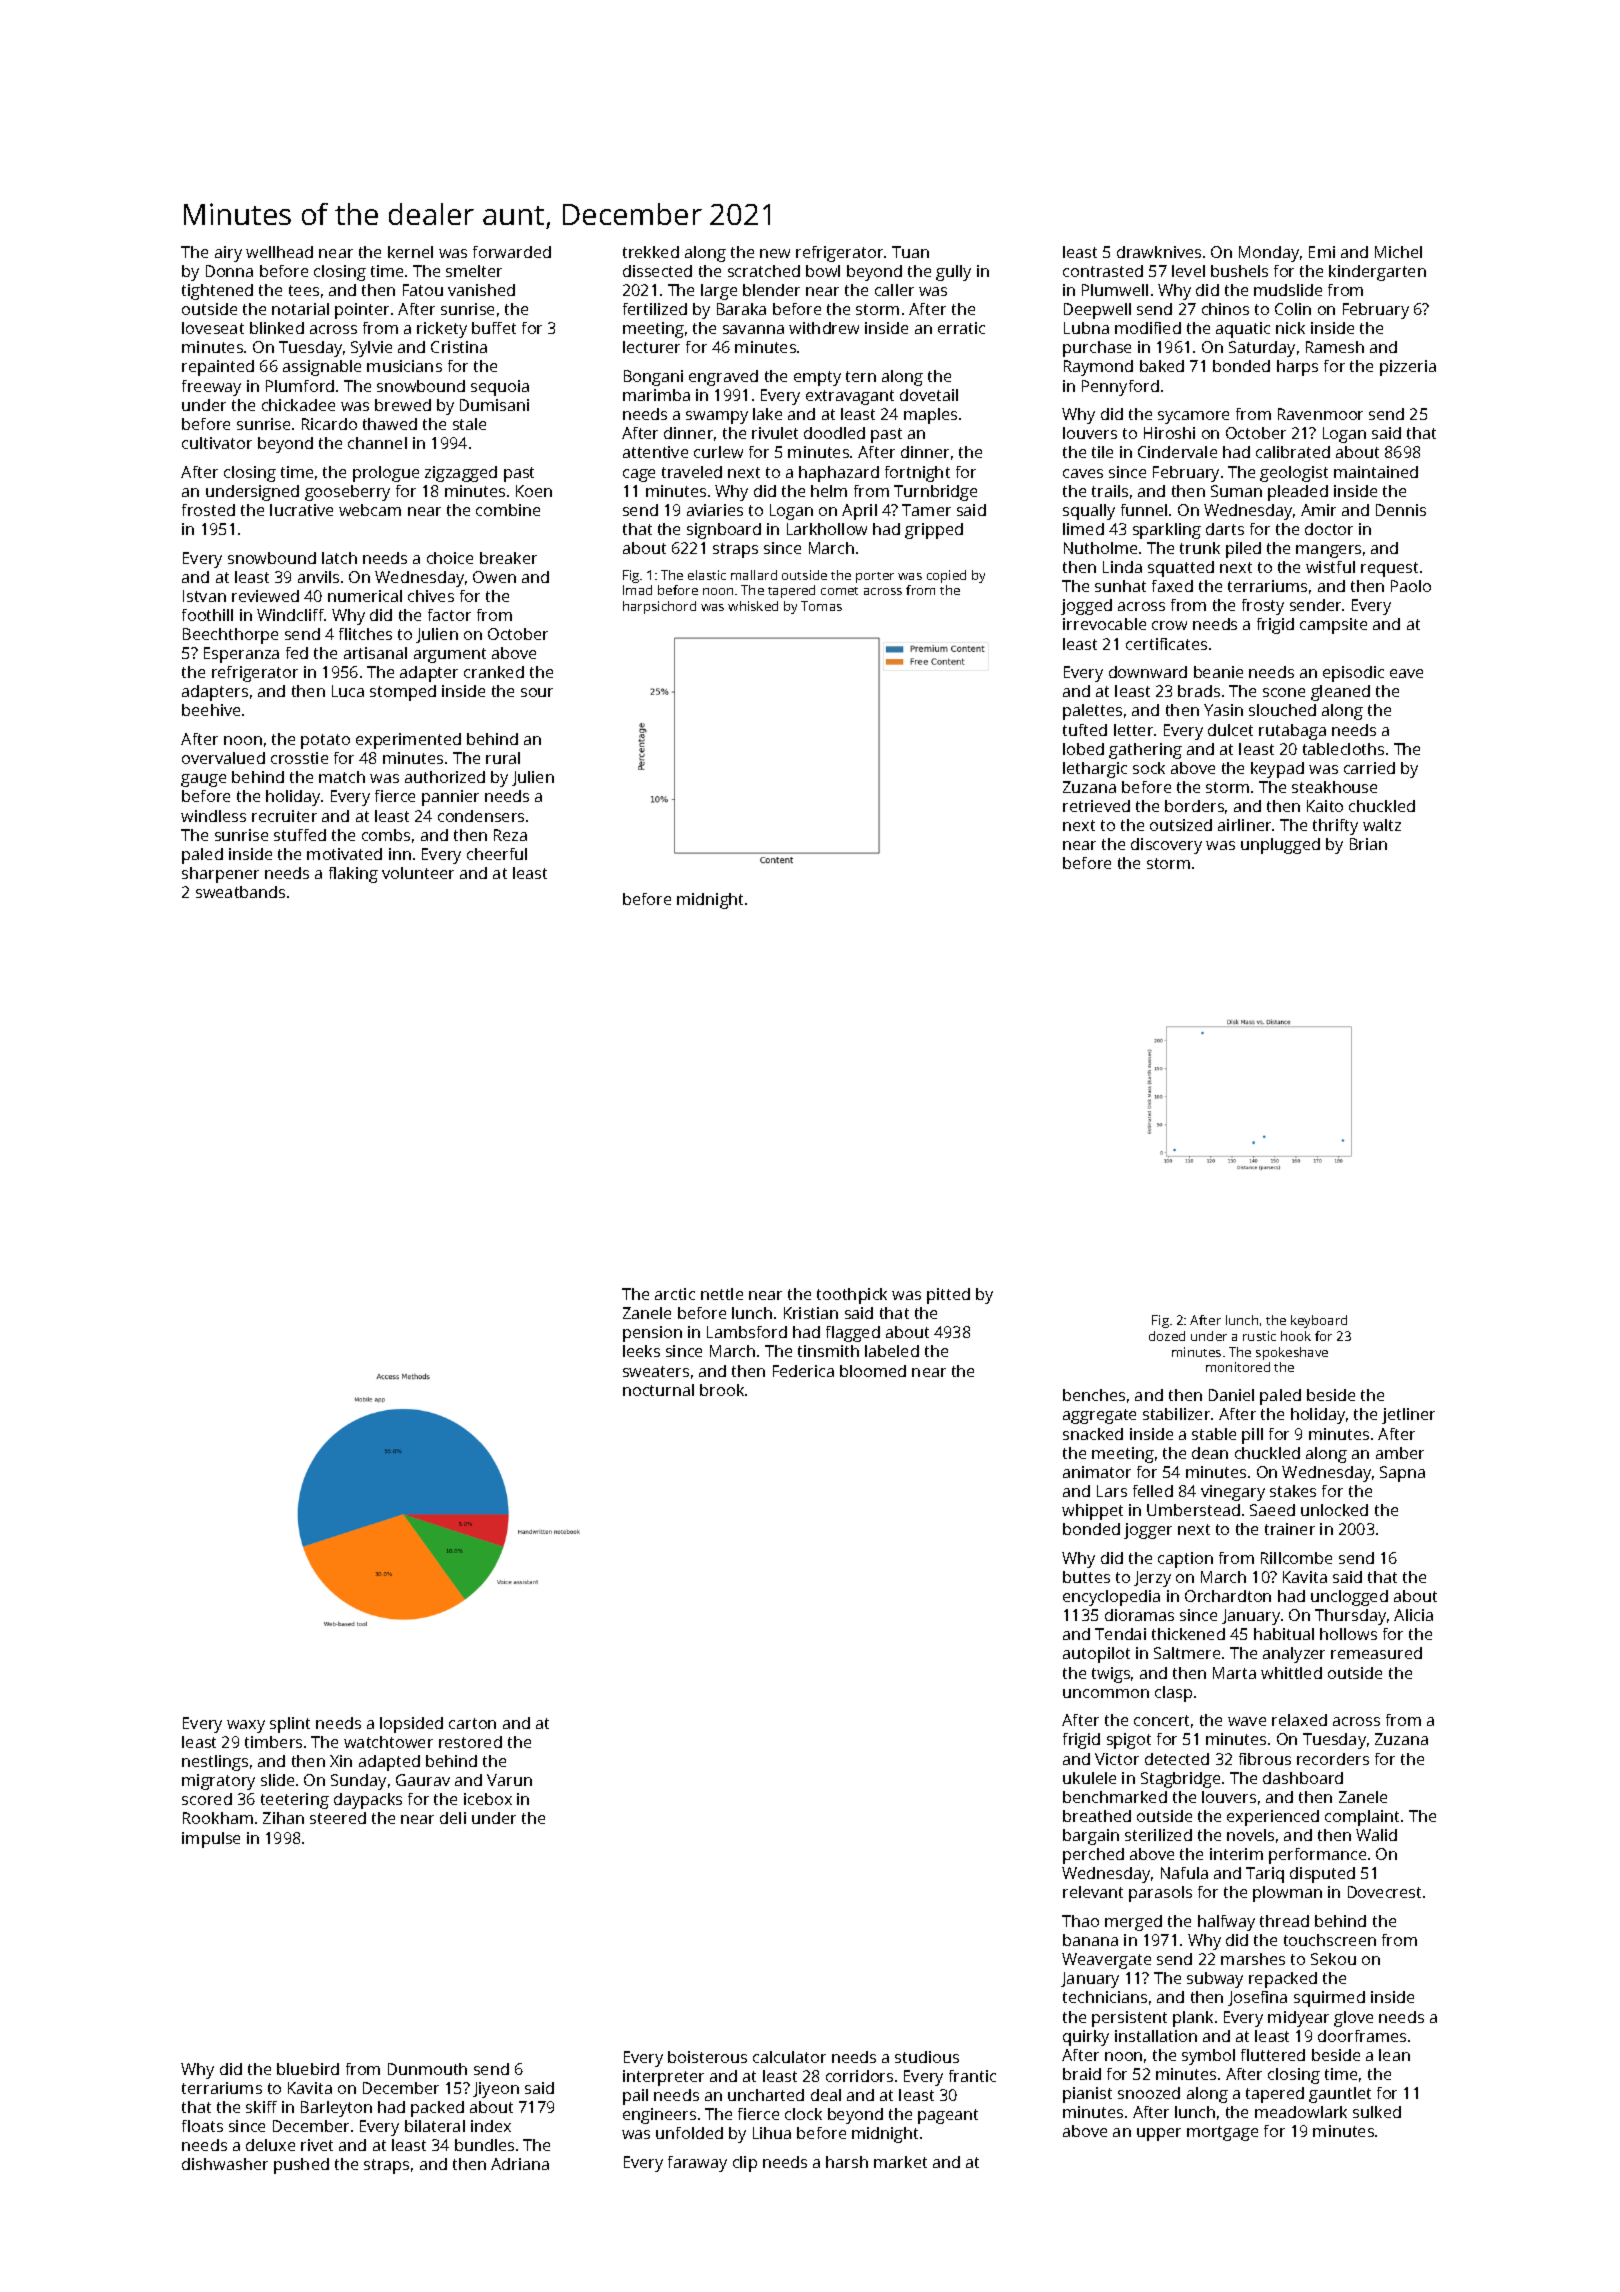  What do you see at coordinates (228, 254) in the screenshot?
I see `airy` at bounding box center [228, 254].
